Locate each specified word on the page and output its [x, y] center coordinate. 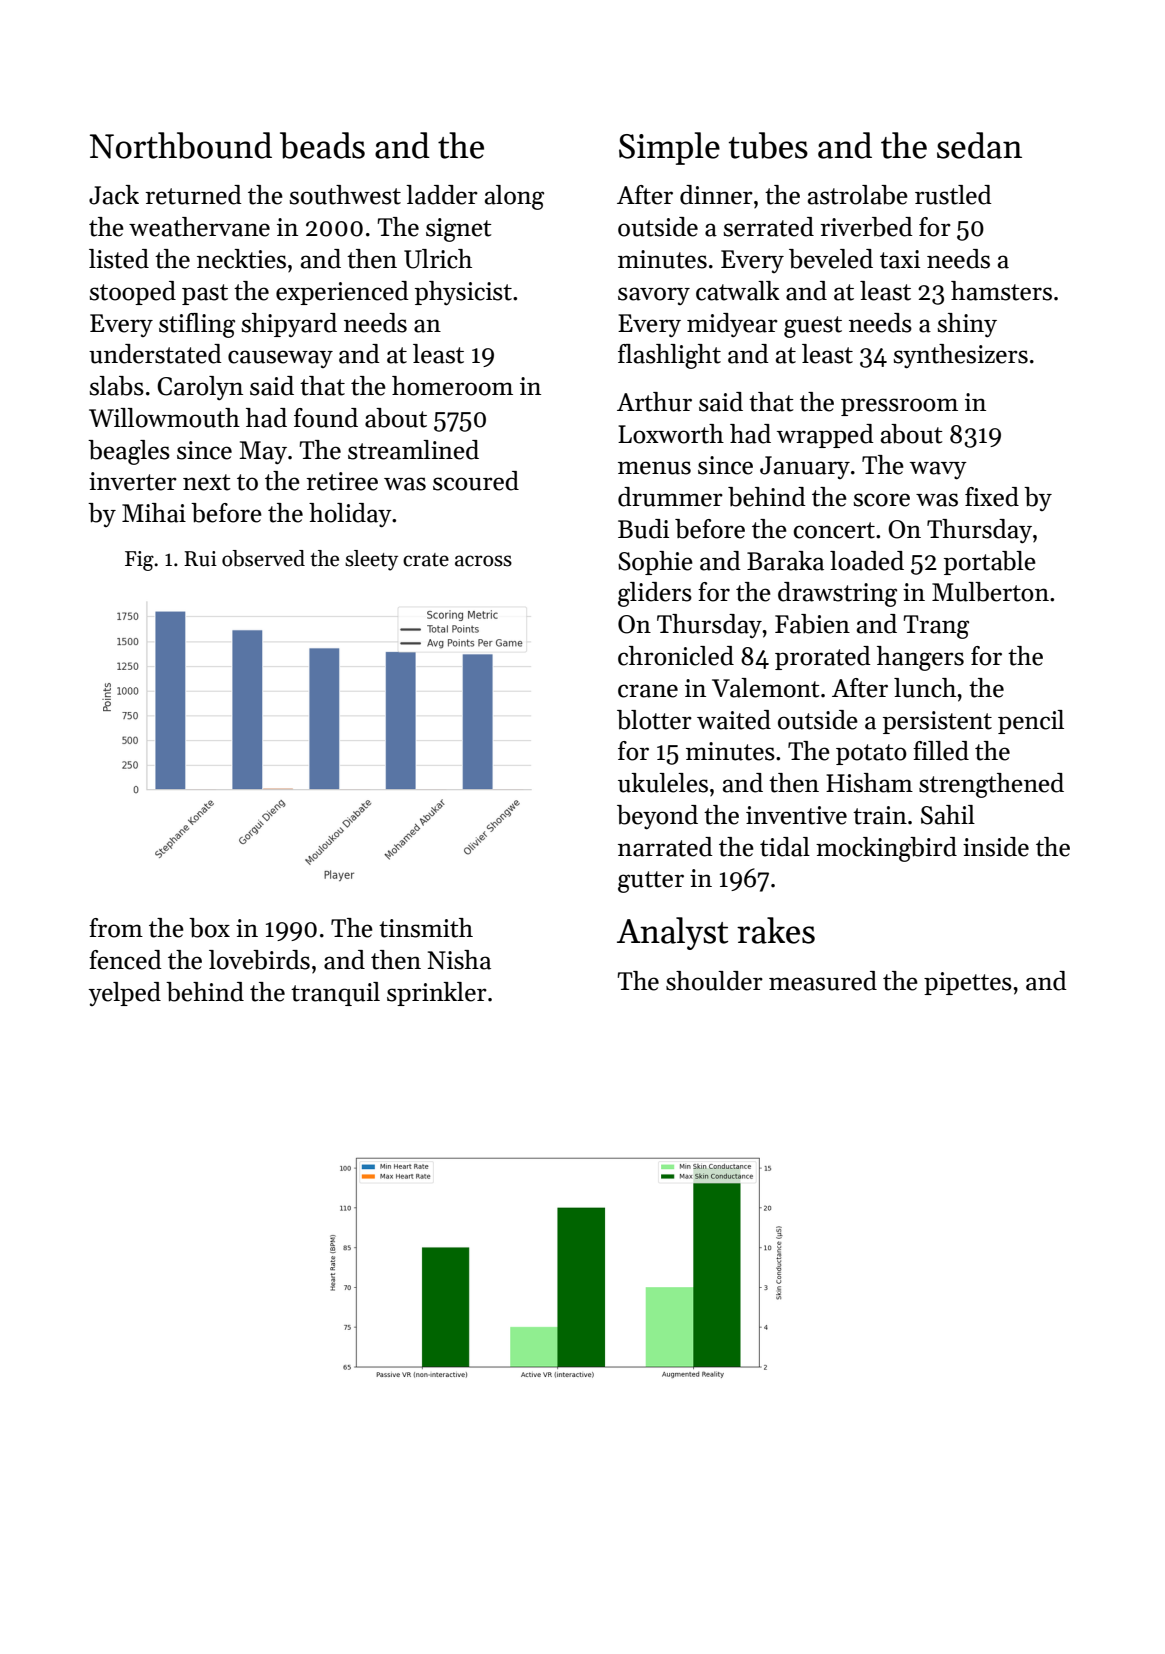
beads [322, 145]
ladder [442, 195]
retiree [342, 481]
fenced [125, 960]
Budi [643, 529]
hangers [920, 658]
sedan [979, 145]
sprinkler [437, 994]
